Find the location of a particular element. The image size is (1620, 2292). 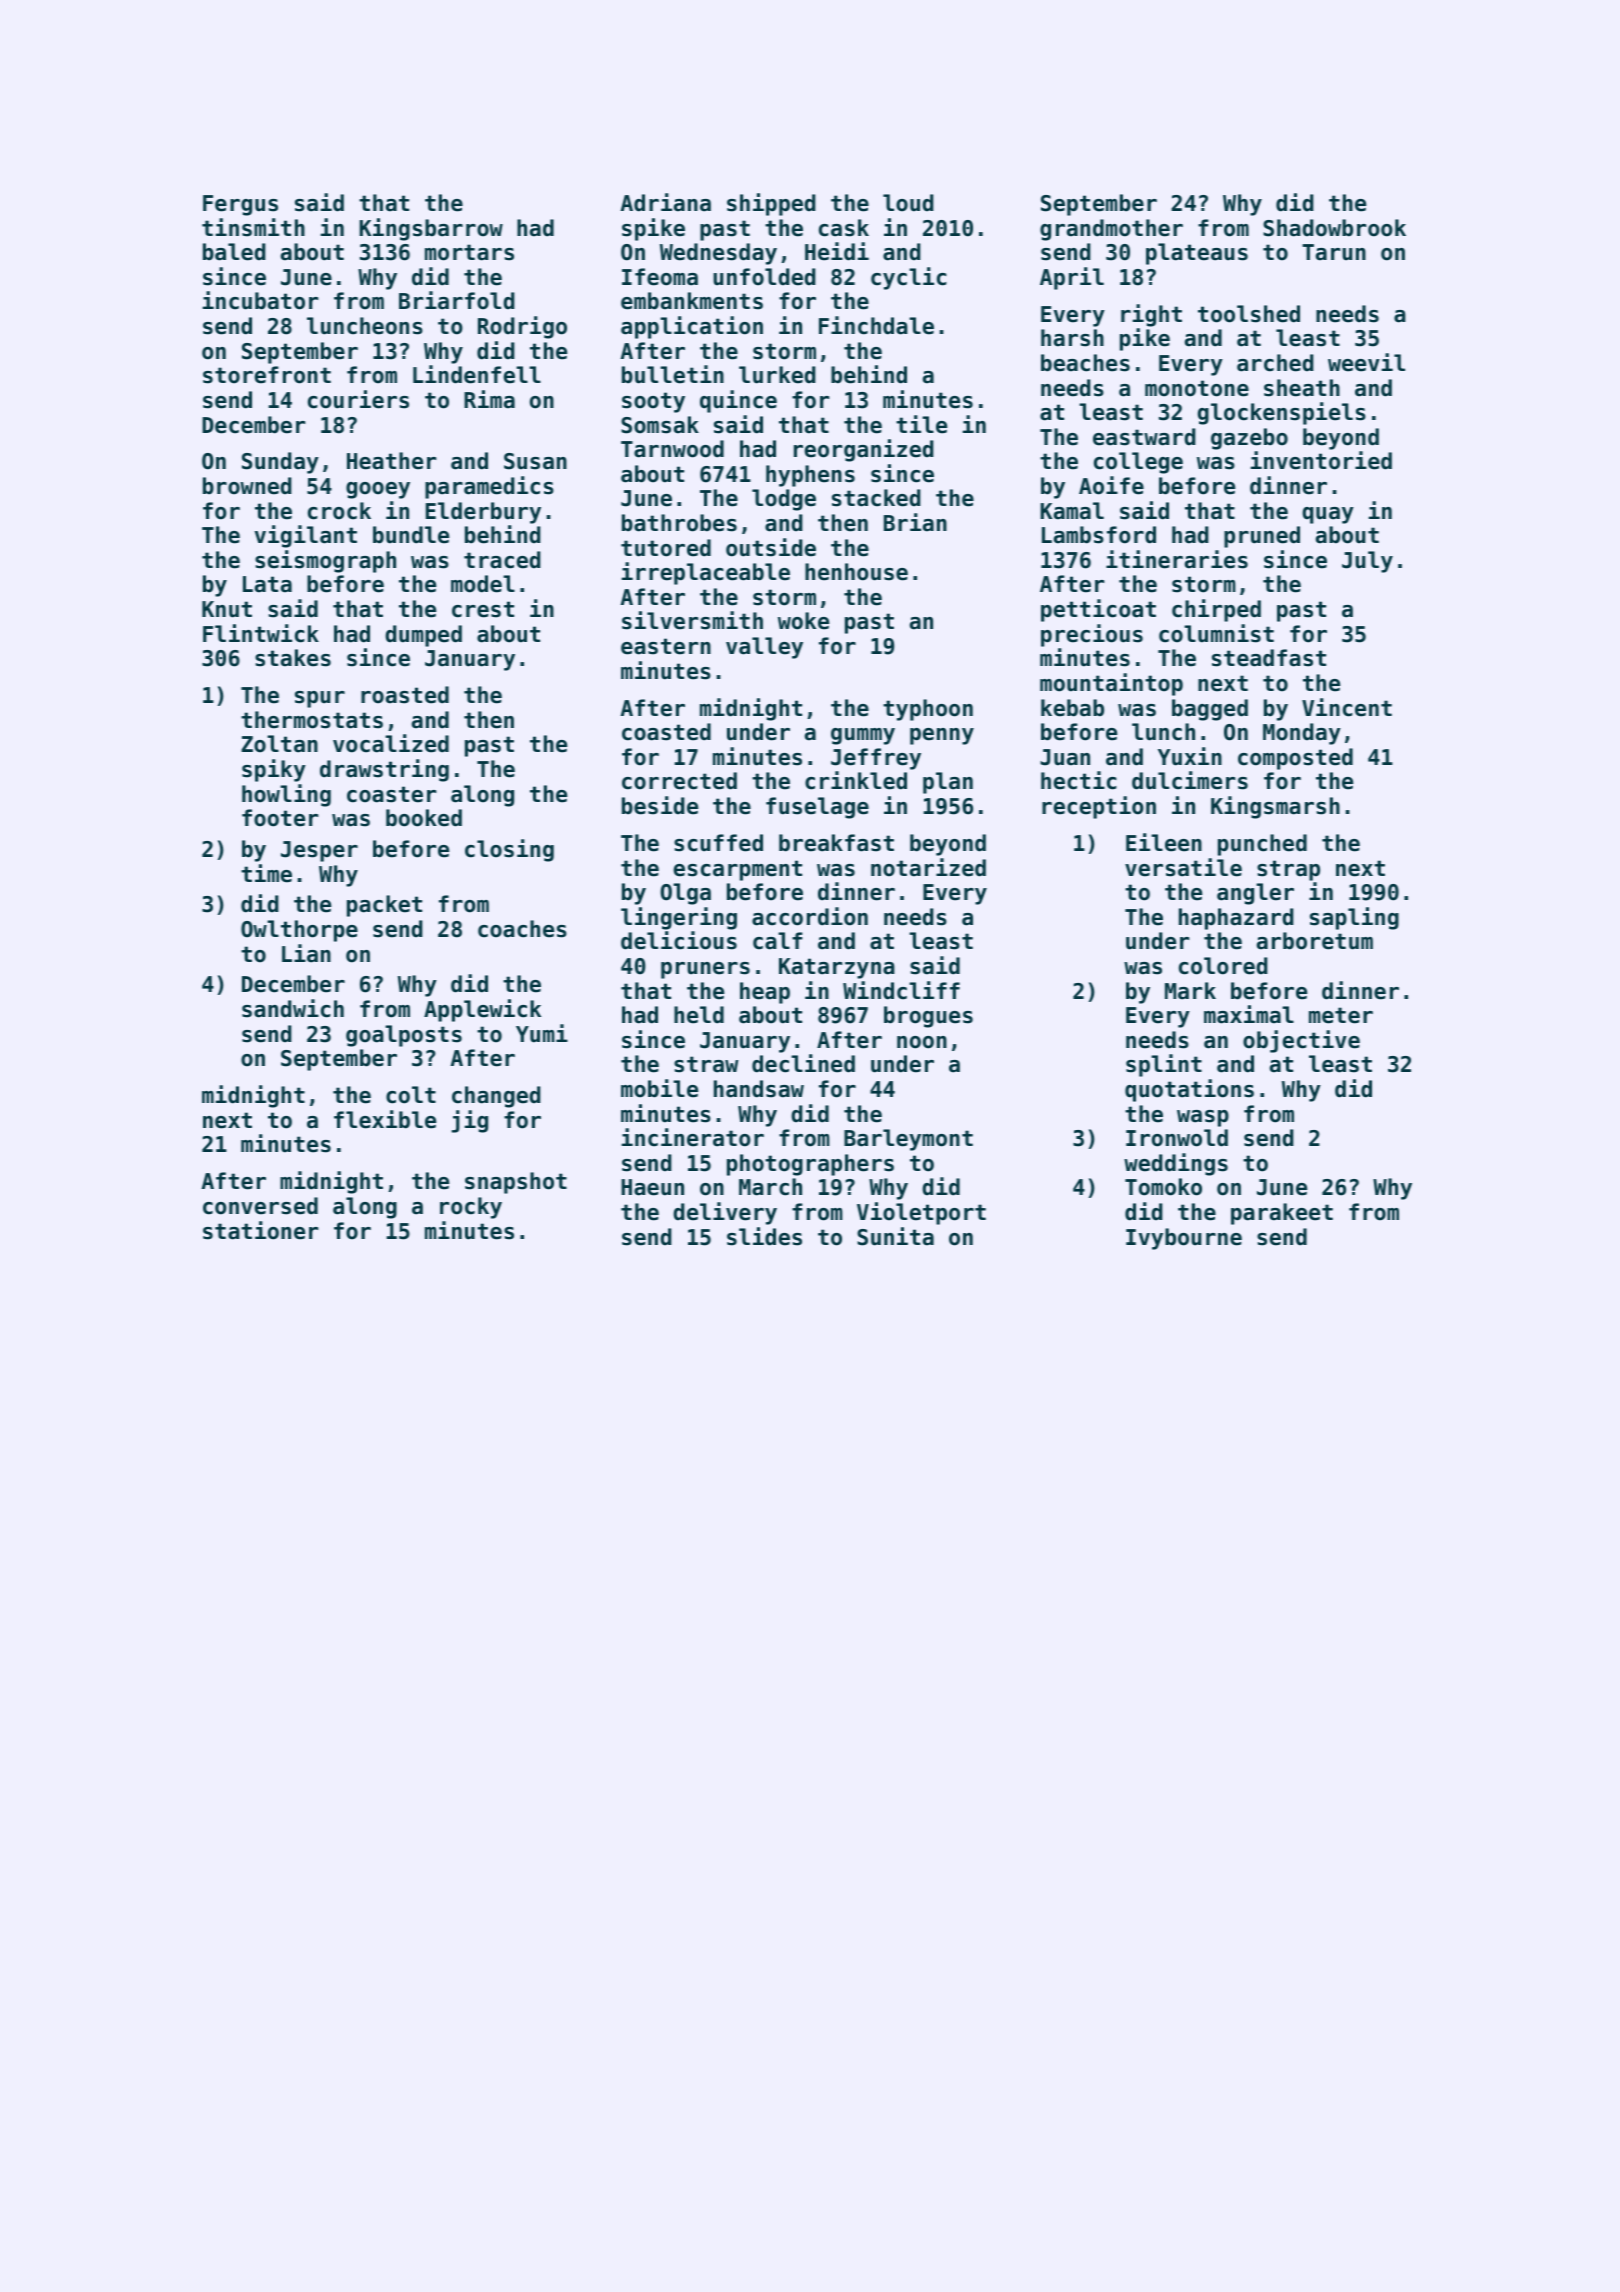

inventoried is located at coordinates (1321, 460).
